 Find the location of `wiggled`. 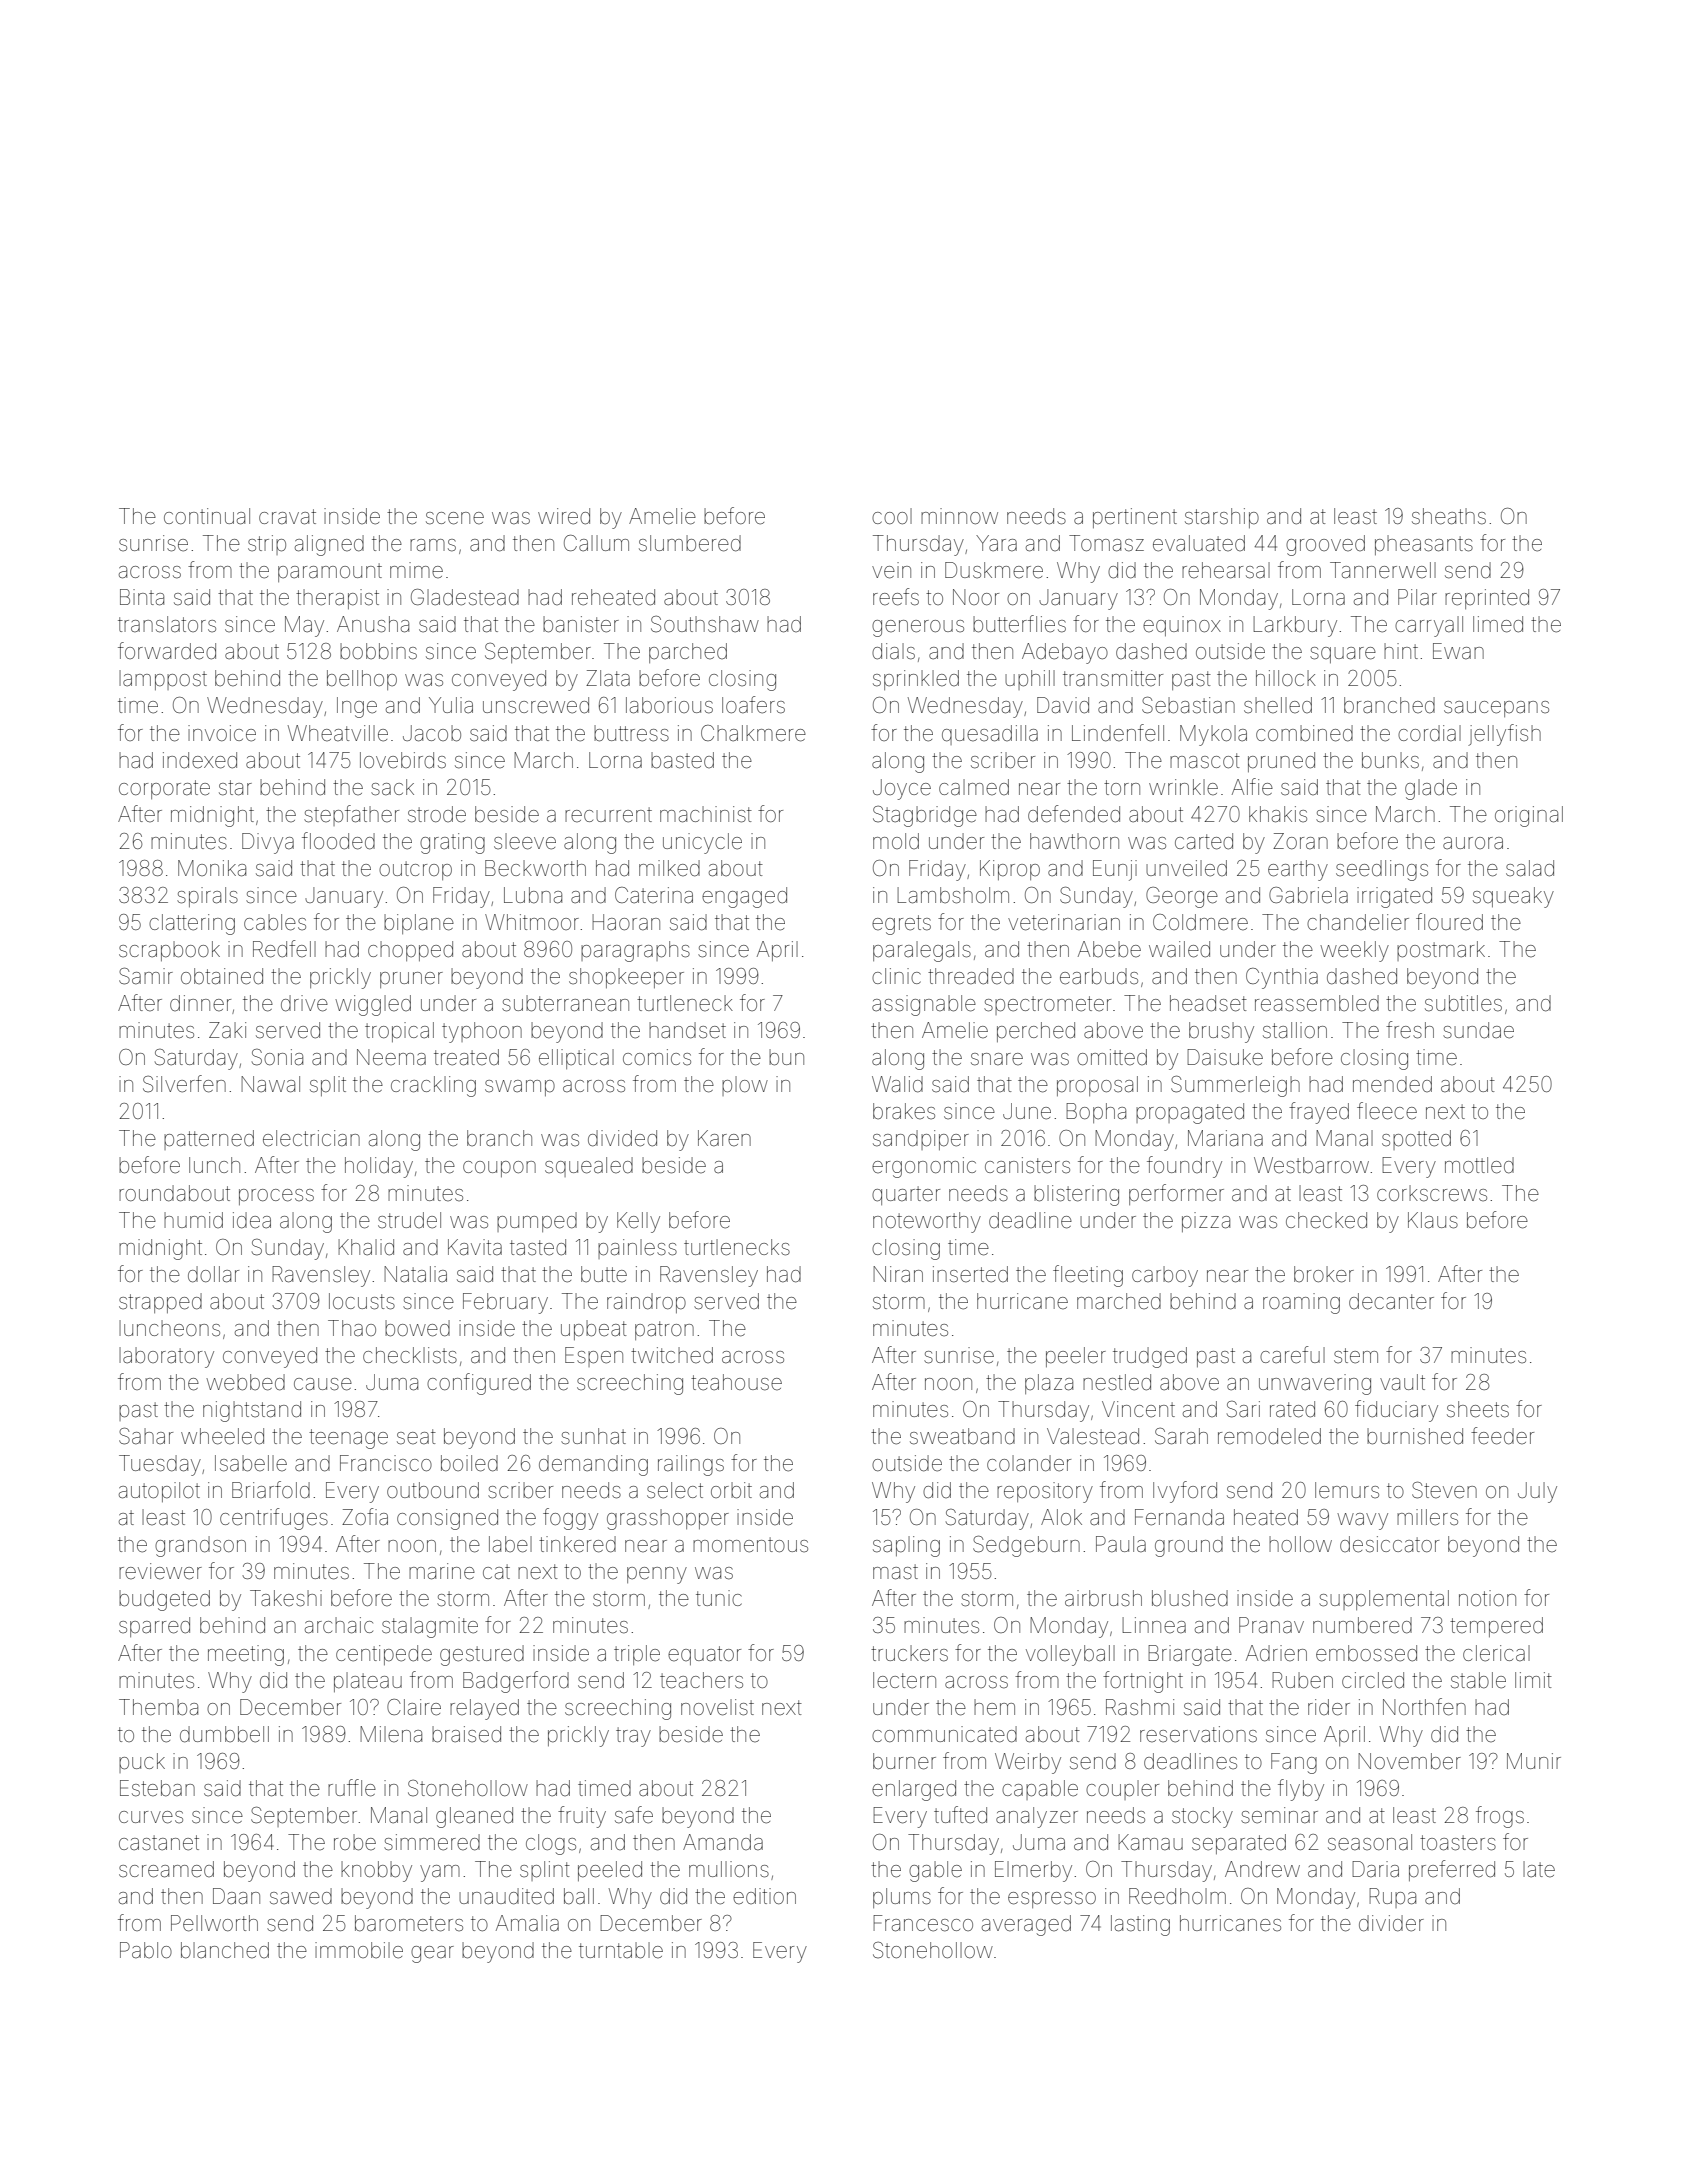

wiggled is located at coordinates (373, 1005).
